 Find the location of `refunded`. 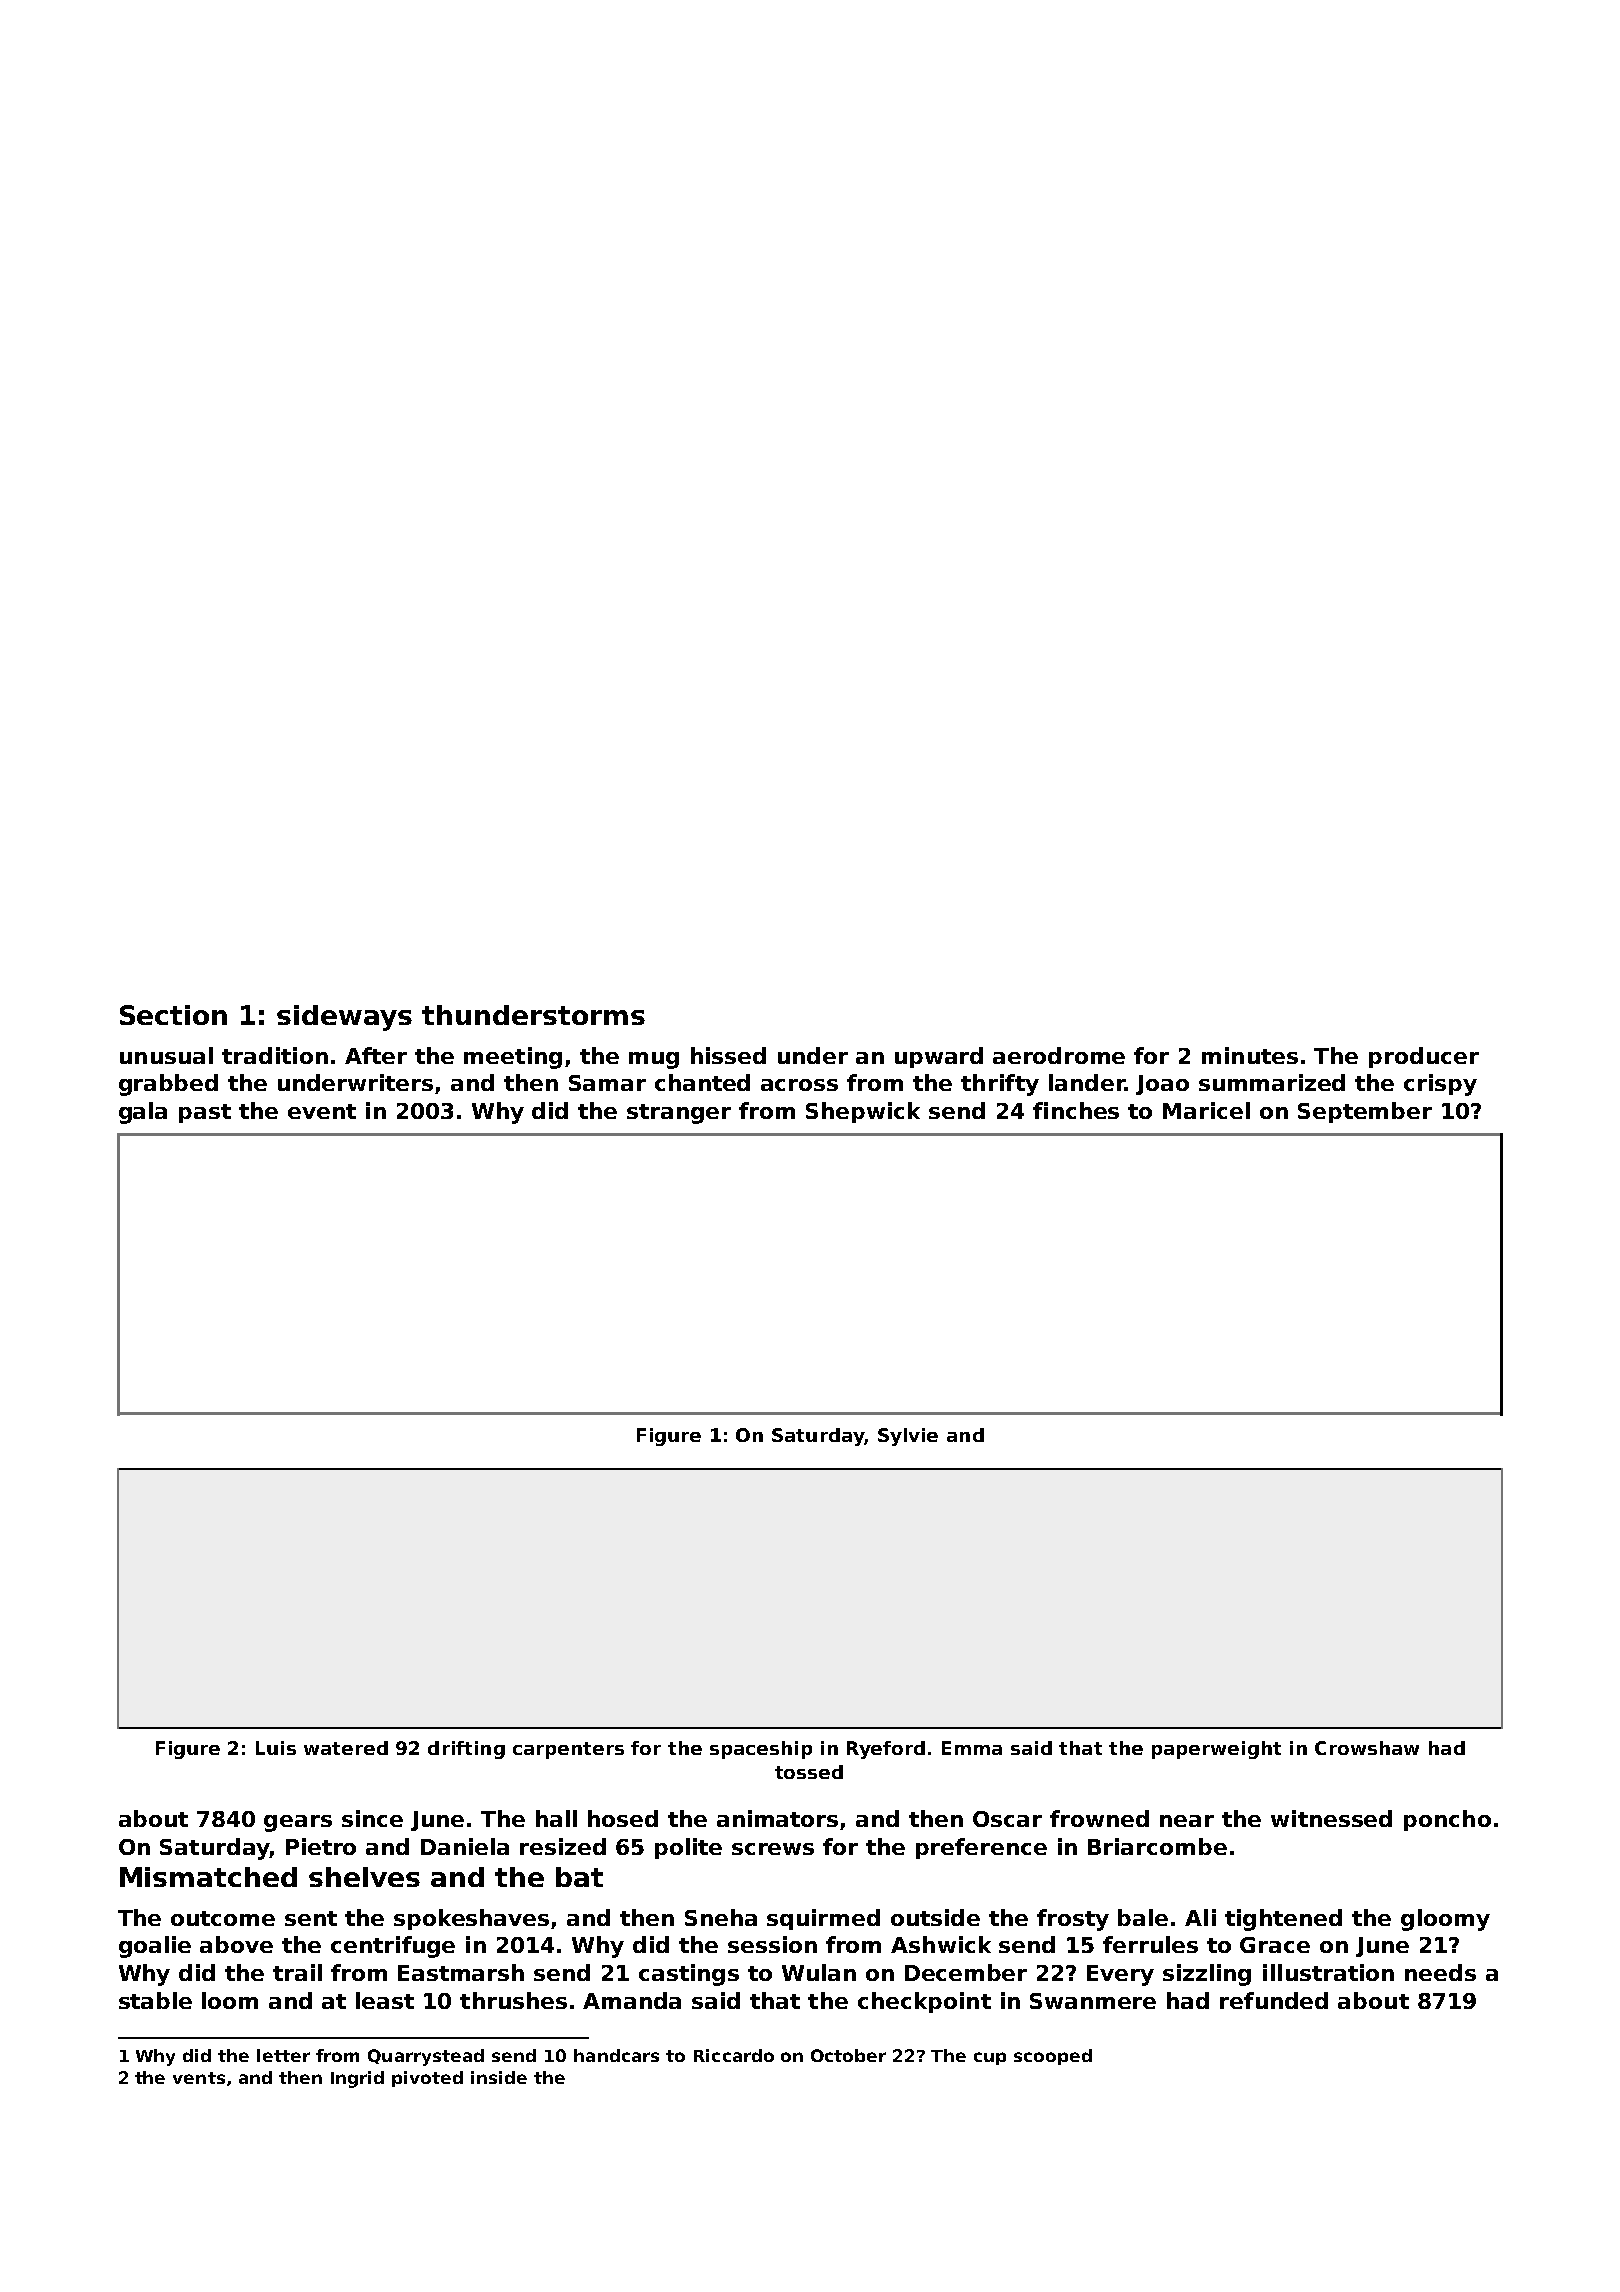

refunded is located at coordinates (1274, 2000).
